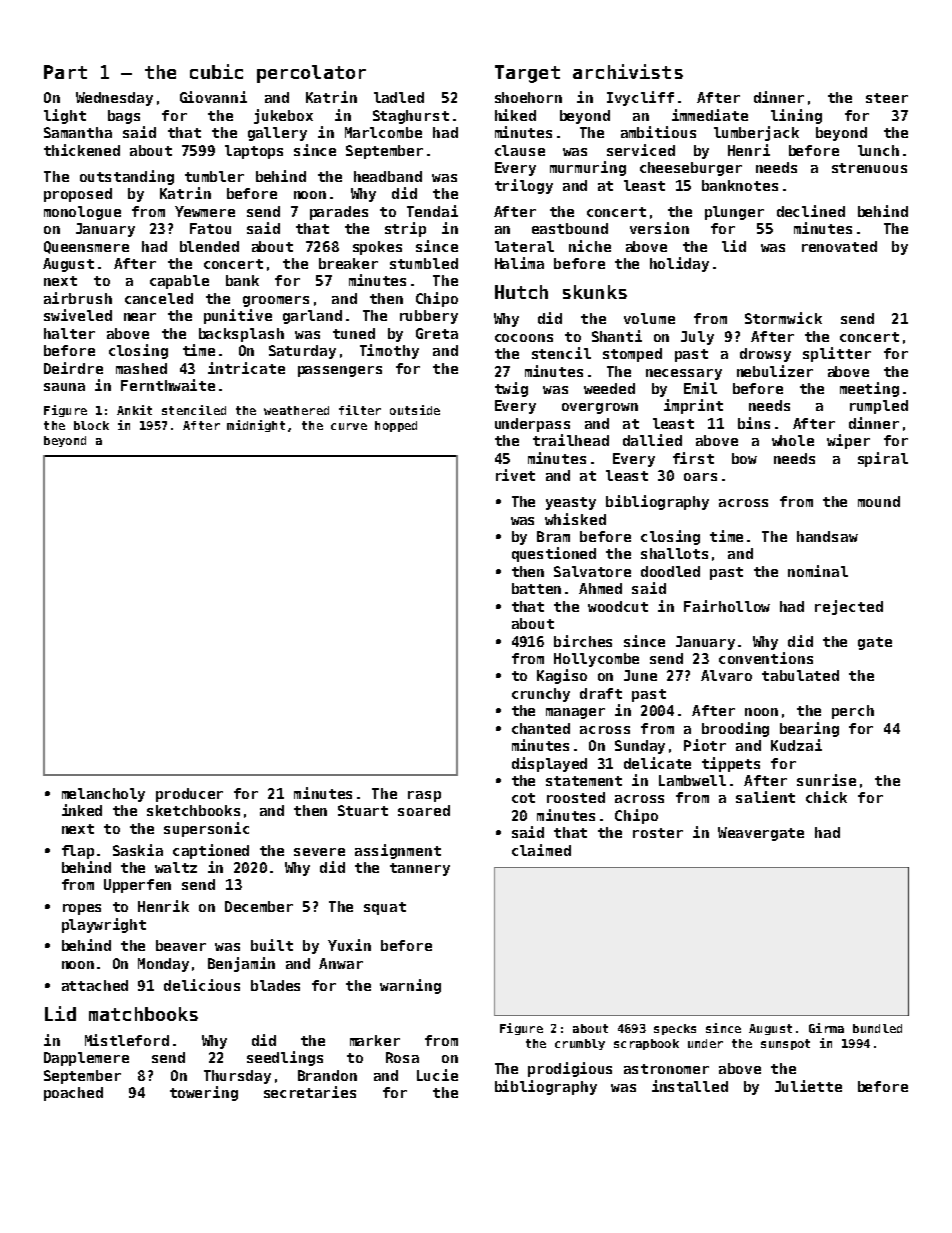  What do you see at coordinates (879, 501) in the document?
I see `mound` at bounding box center [879, 501].
